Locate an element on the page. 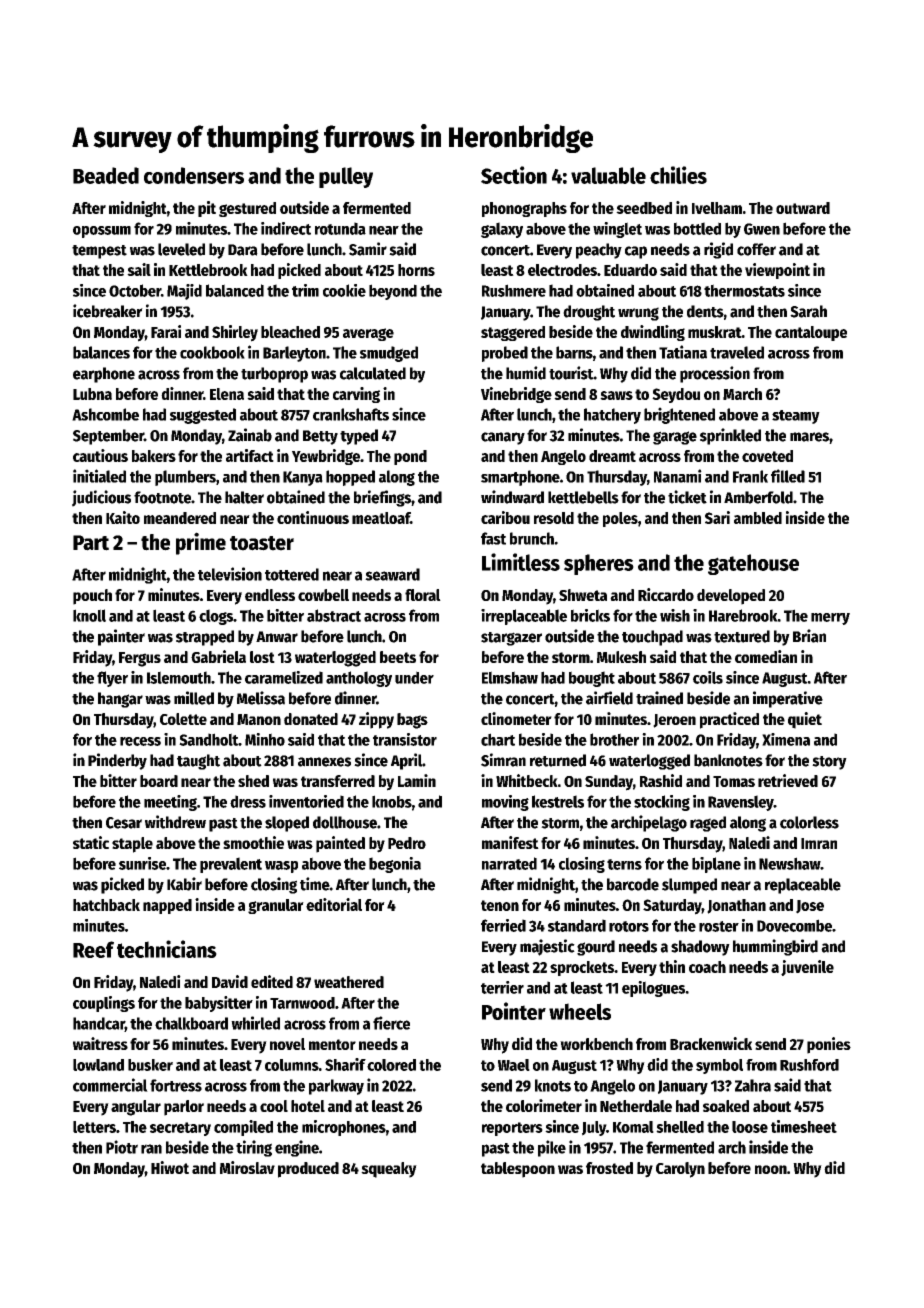 The image size is (924, 1308). letters is located at coordinates (94, 1127).
